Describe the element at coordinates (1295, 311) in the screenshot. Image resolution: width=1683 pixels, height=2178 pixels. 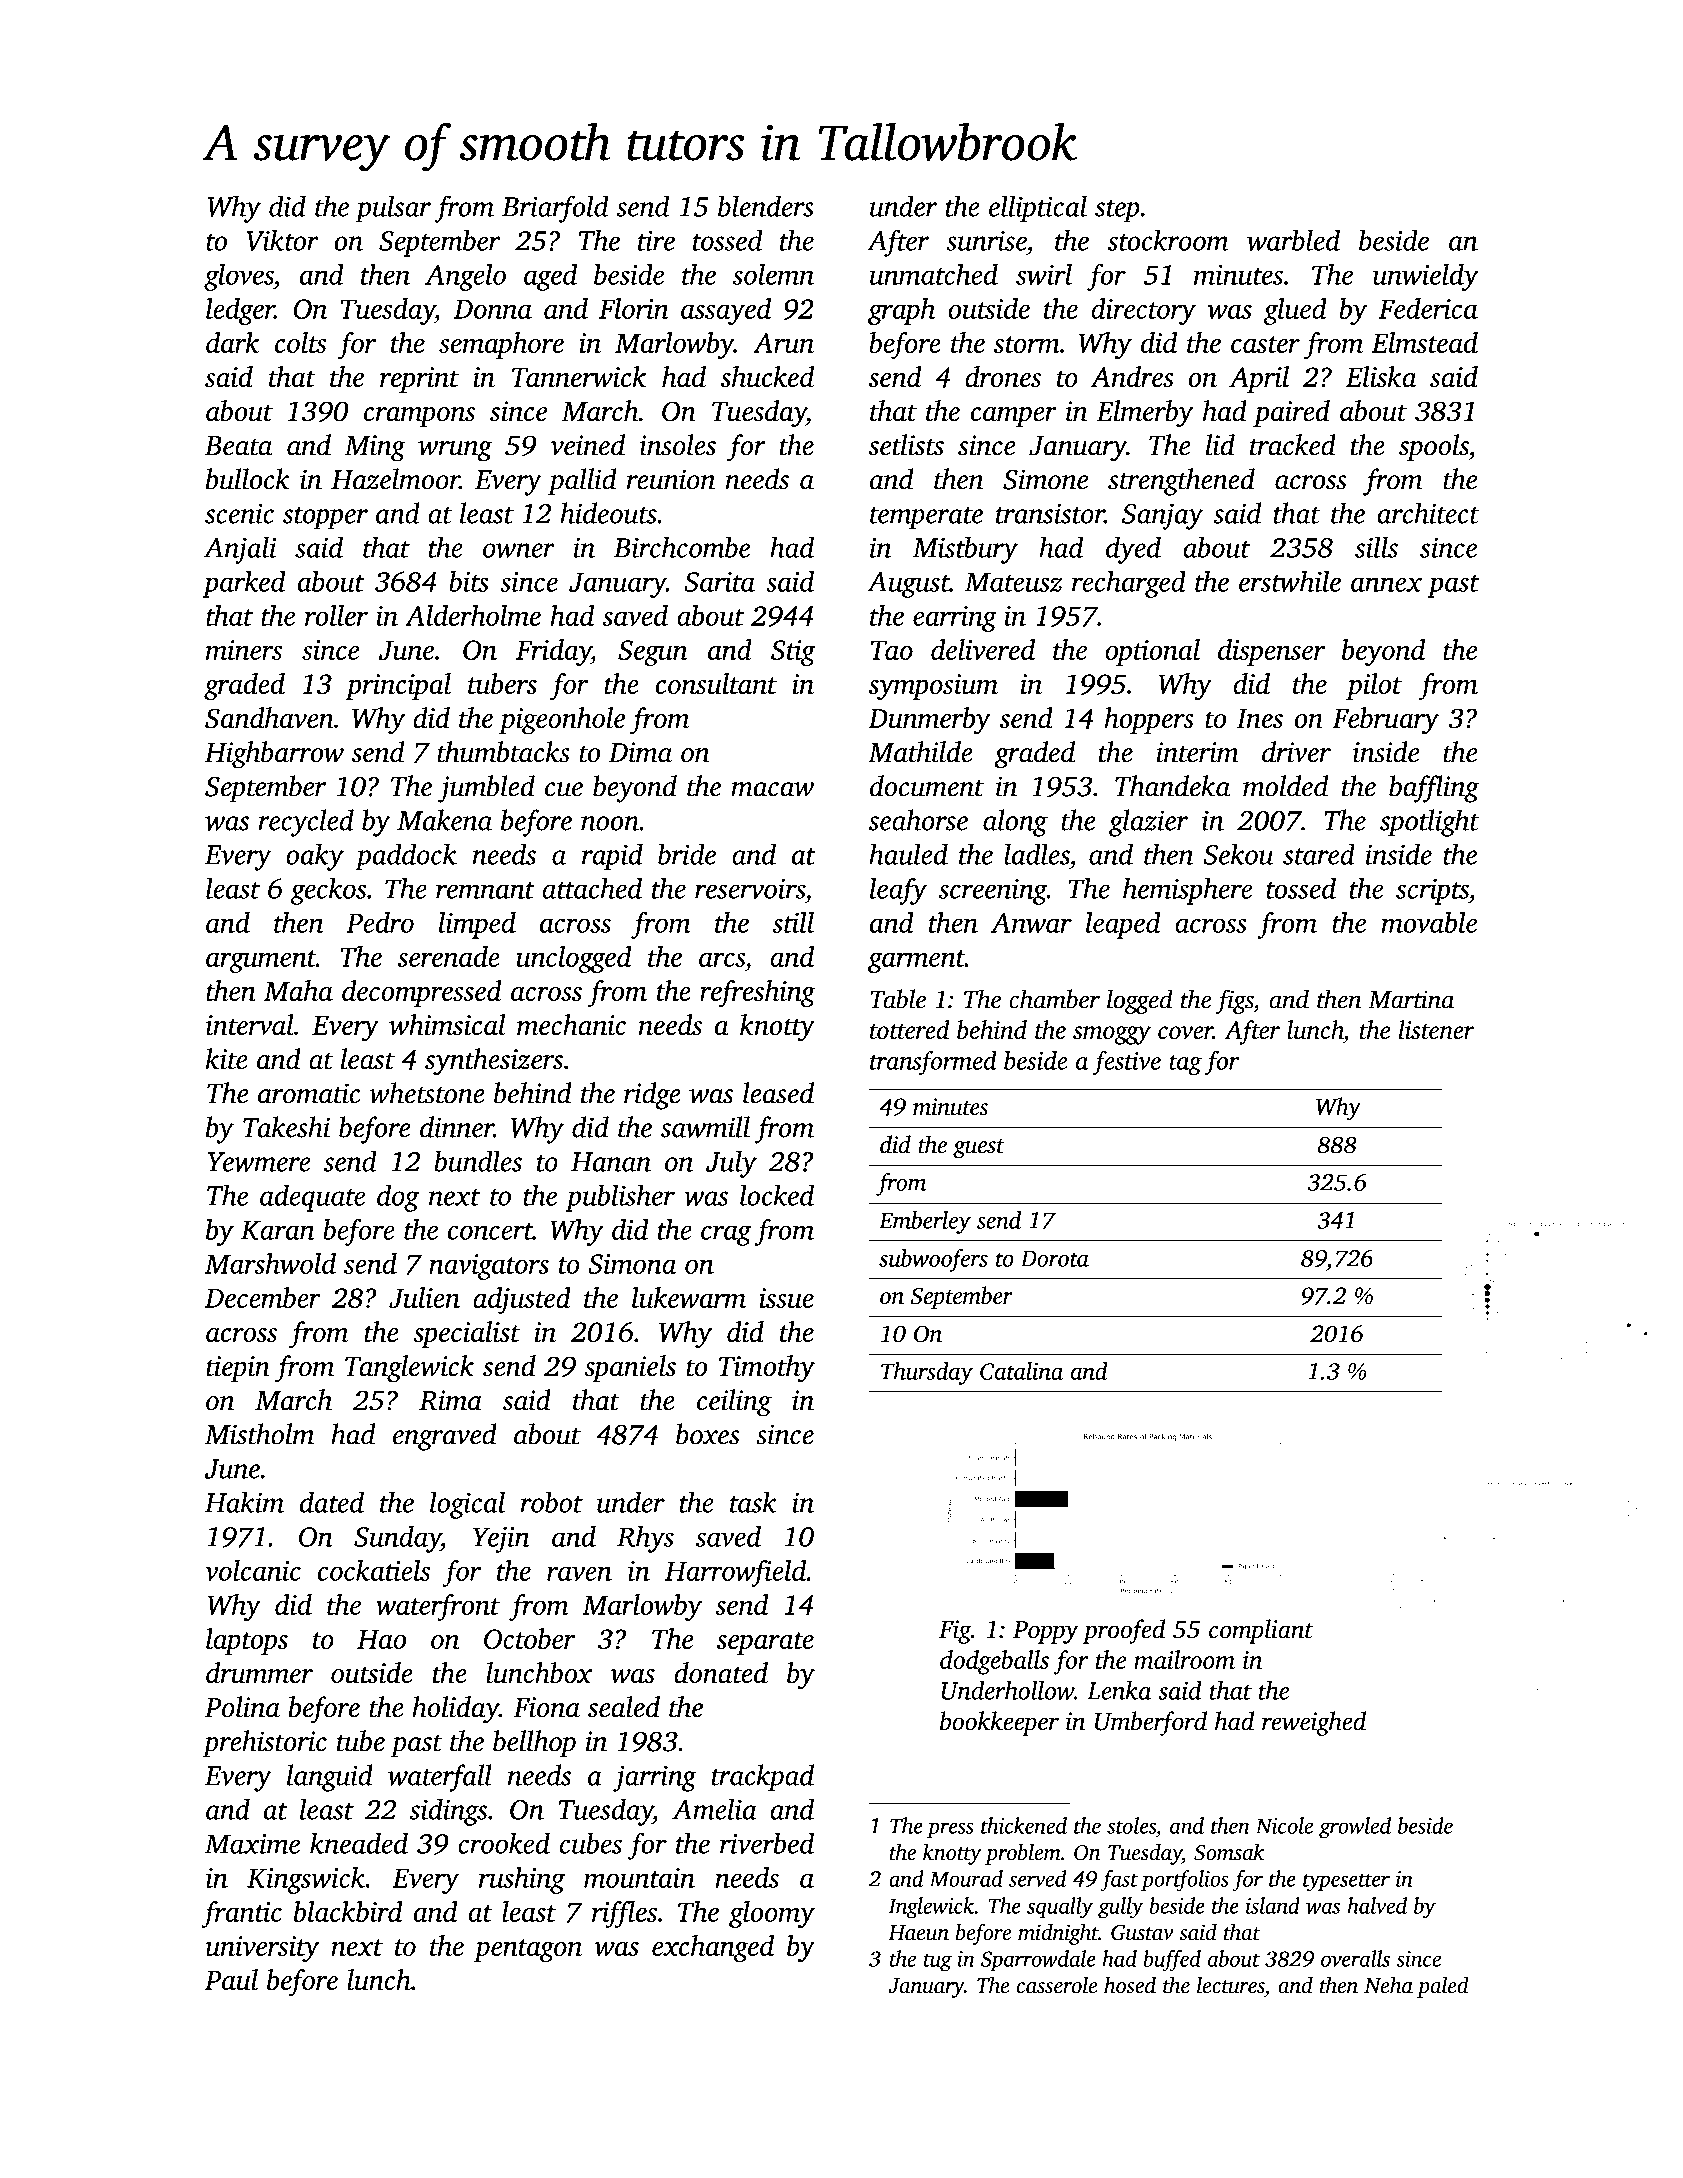
I see `glued` at that location.
